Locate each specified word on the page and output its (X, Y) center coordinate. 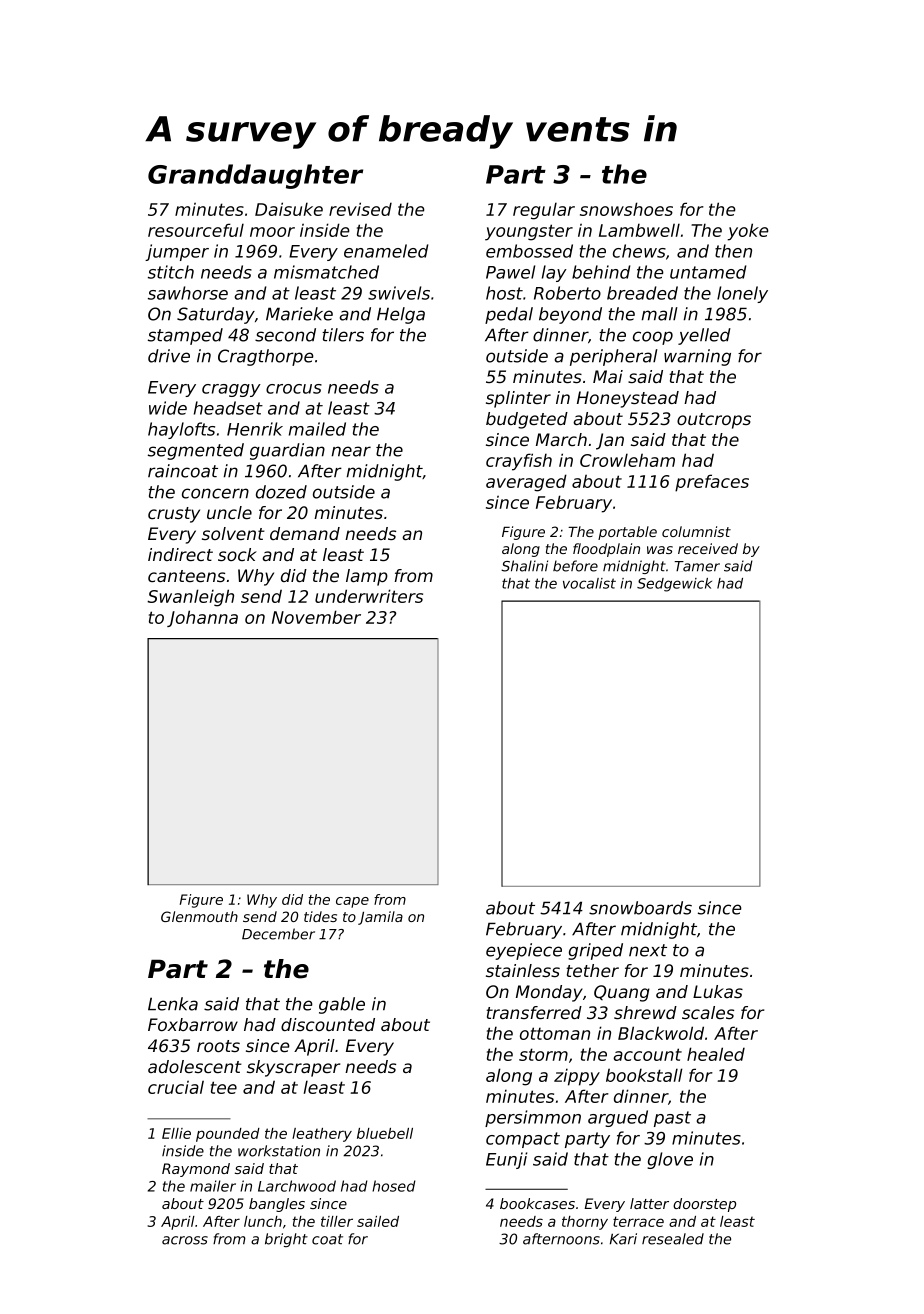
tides (320, 916)
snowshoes (626, 209)
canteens (186, 576)
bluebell (385, 1133)
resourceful (196, 230)
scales (708, 1012)
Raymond (196, 1170)
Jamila (380, 918)
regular (544, 211)
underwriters (369, 596)
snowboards (640, 908)
